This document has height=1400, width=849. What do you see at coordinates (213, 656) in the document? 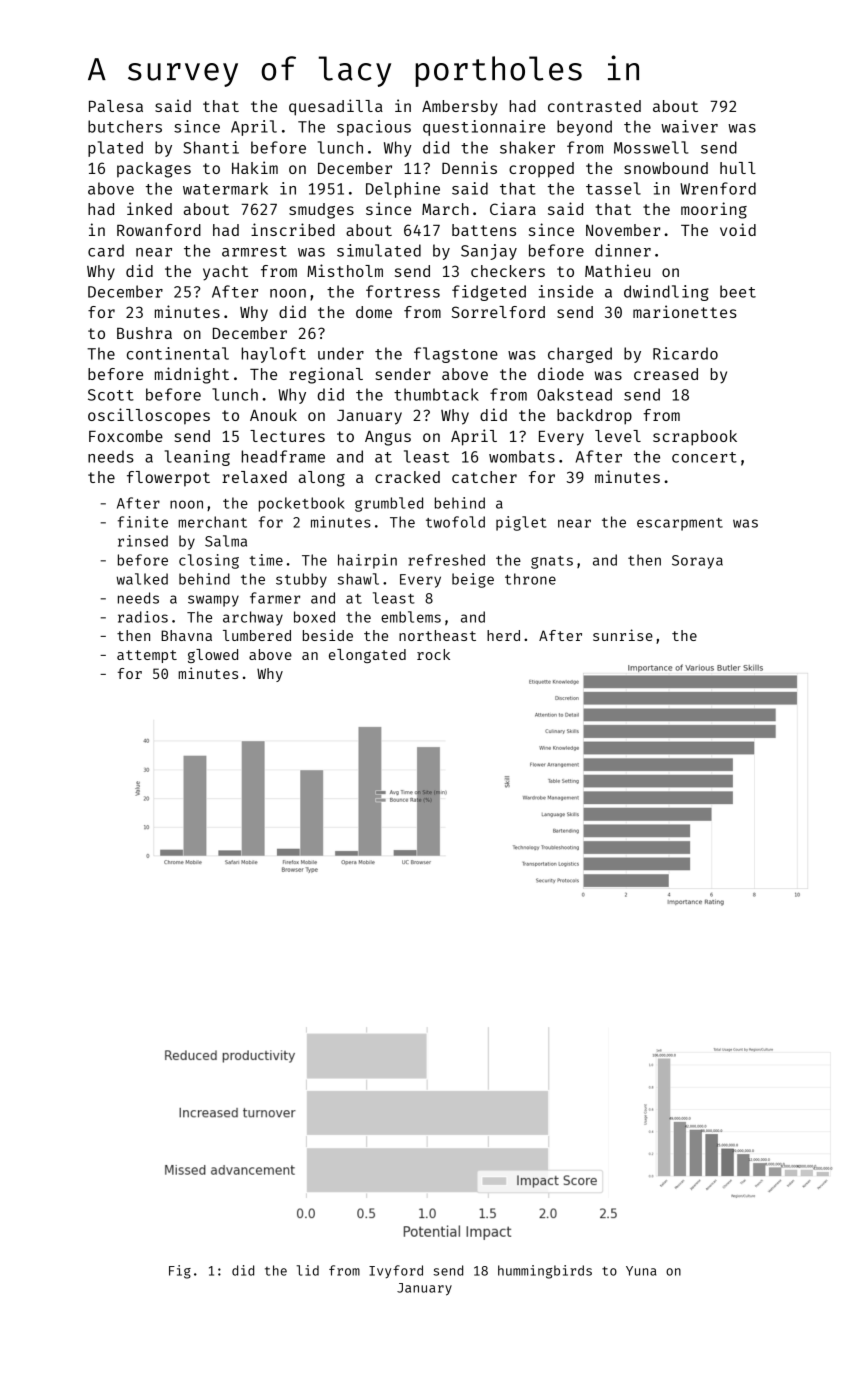
I see `glowed` at bounding box center [213, 656].
